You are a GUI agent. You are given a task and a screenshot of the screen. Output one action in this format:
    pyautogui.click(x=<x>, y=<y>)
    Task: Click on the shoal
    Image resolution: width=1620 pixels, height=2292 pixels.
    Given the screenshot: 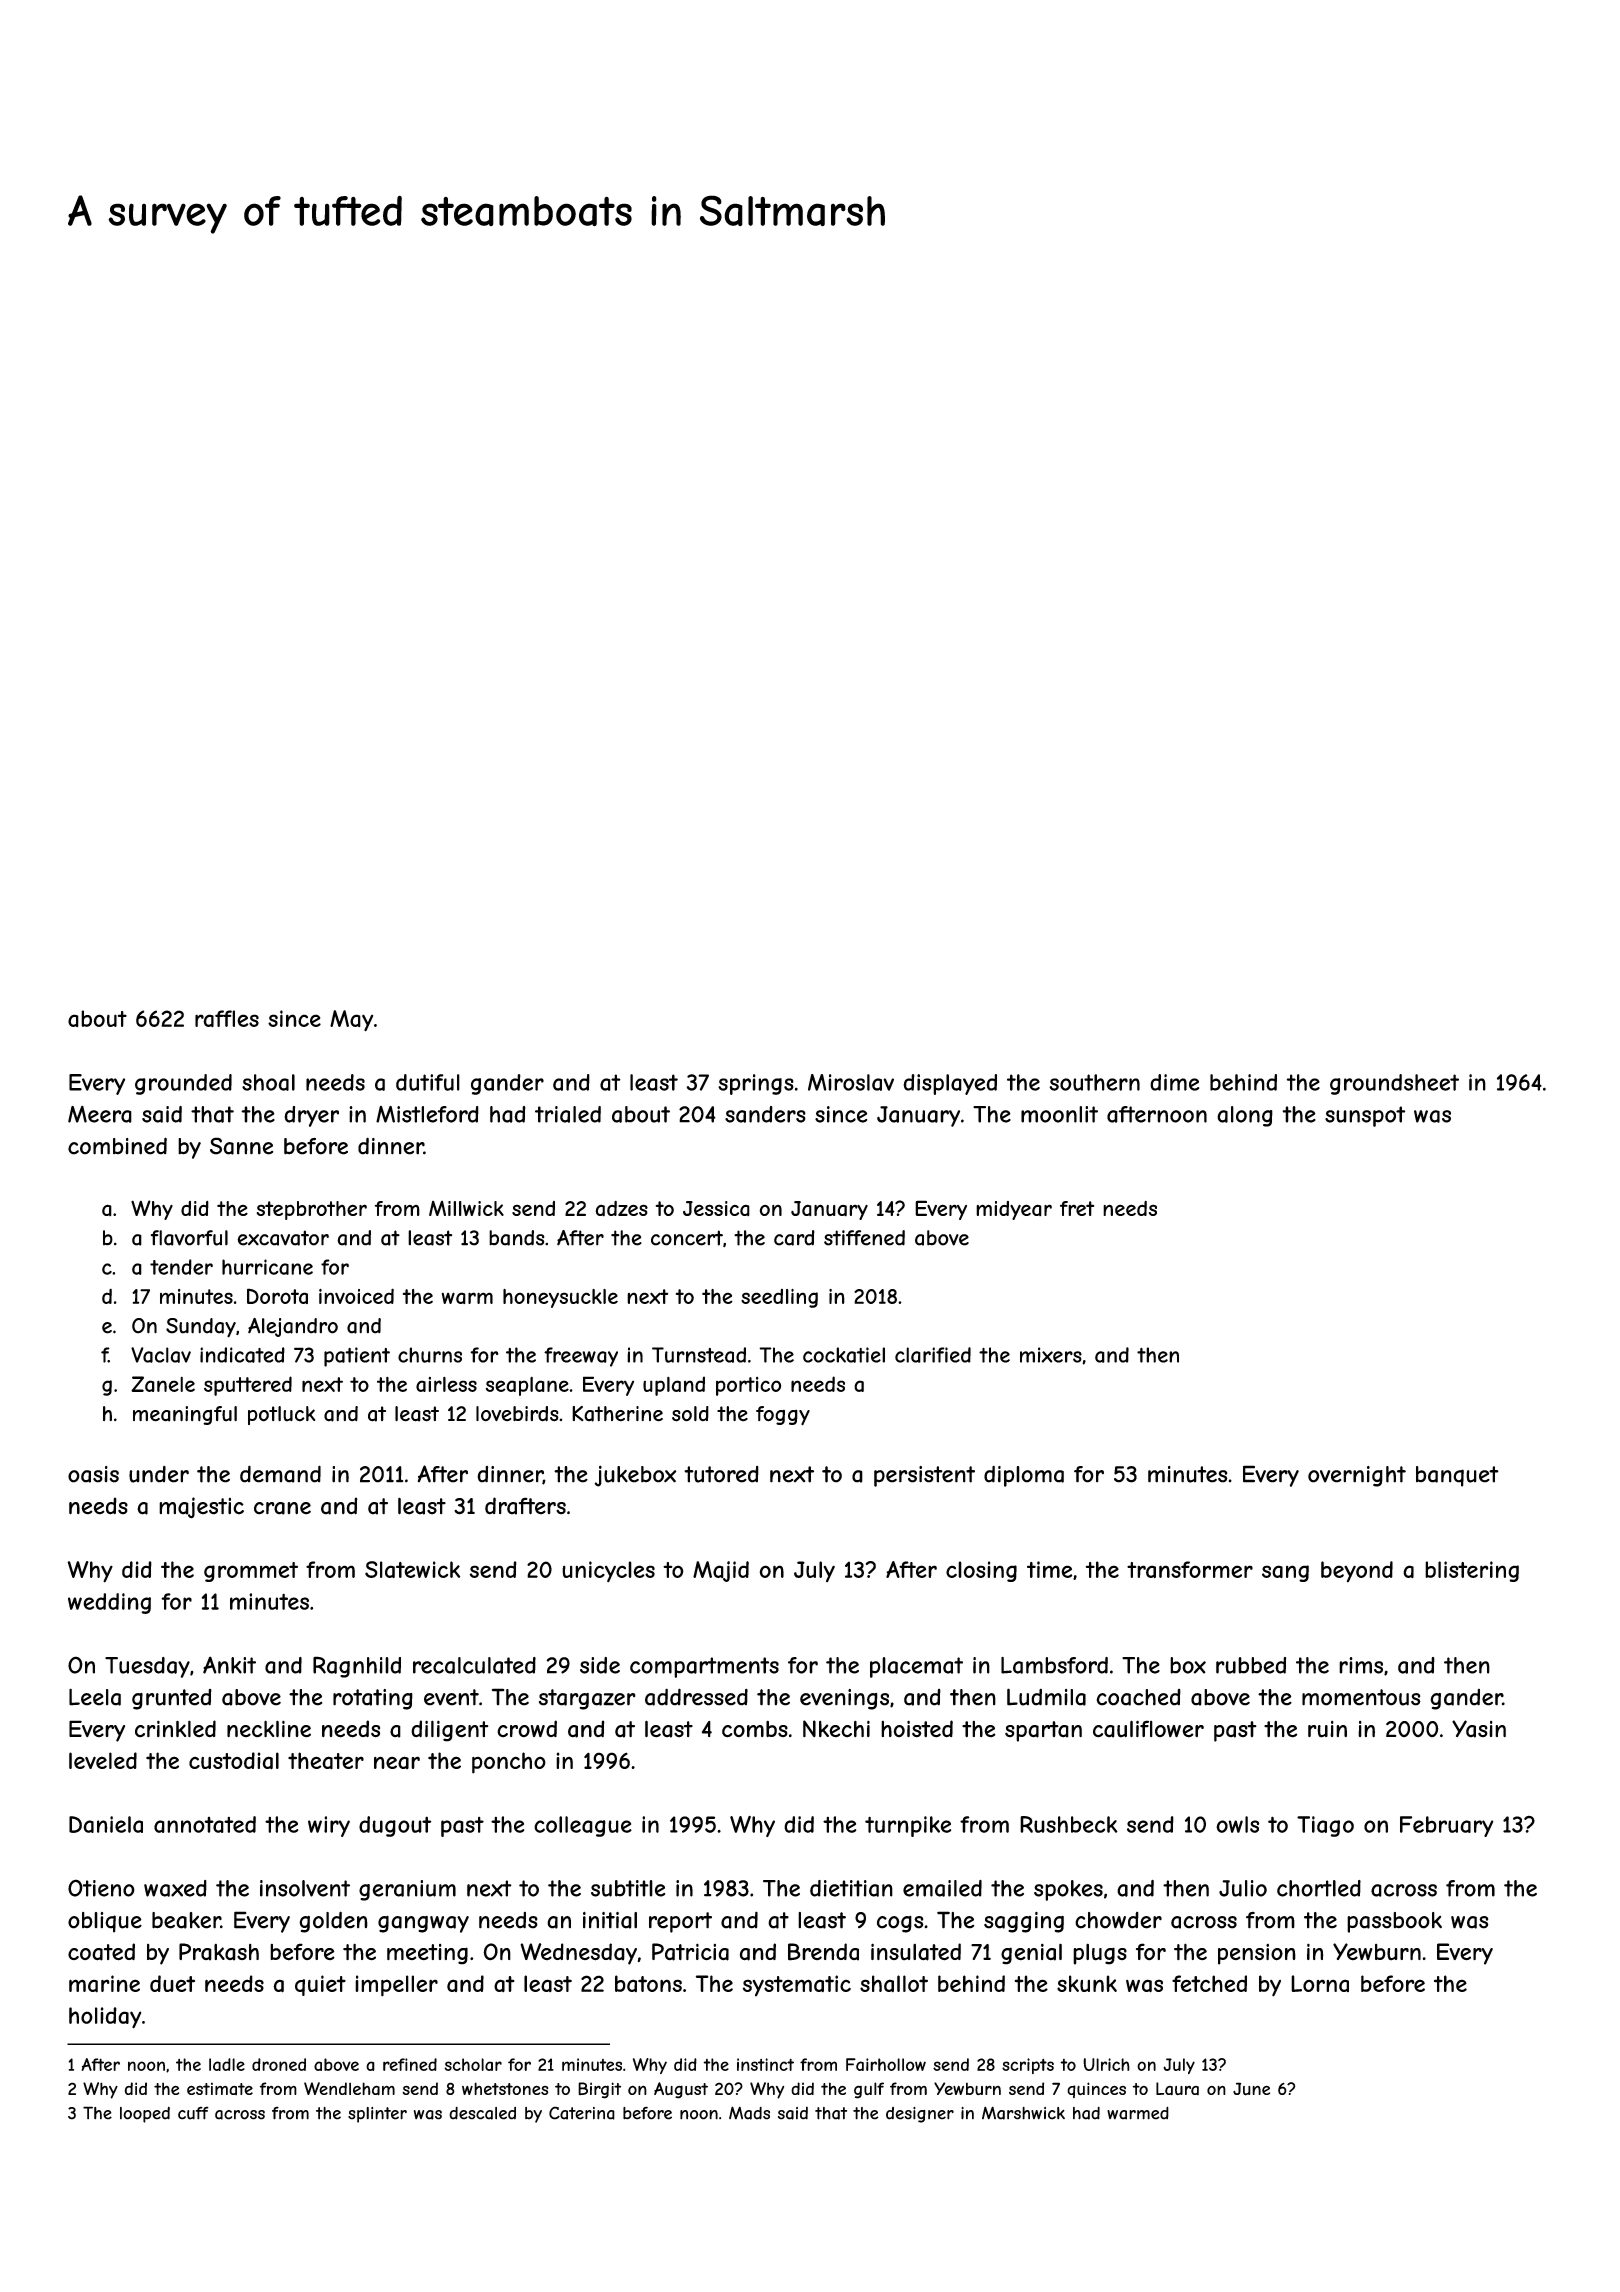 What is the action you would take?
    pyautogui.click(x=268, y=1082)
